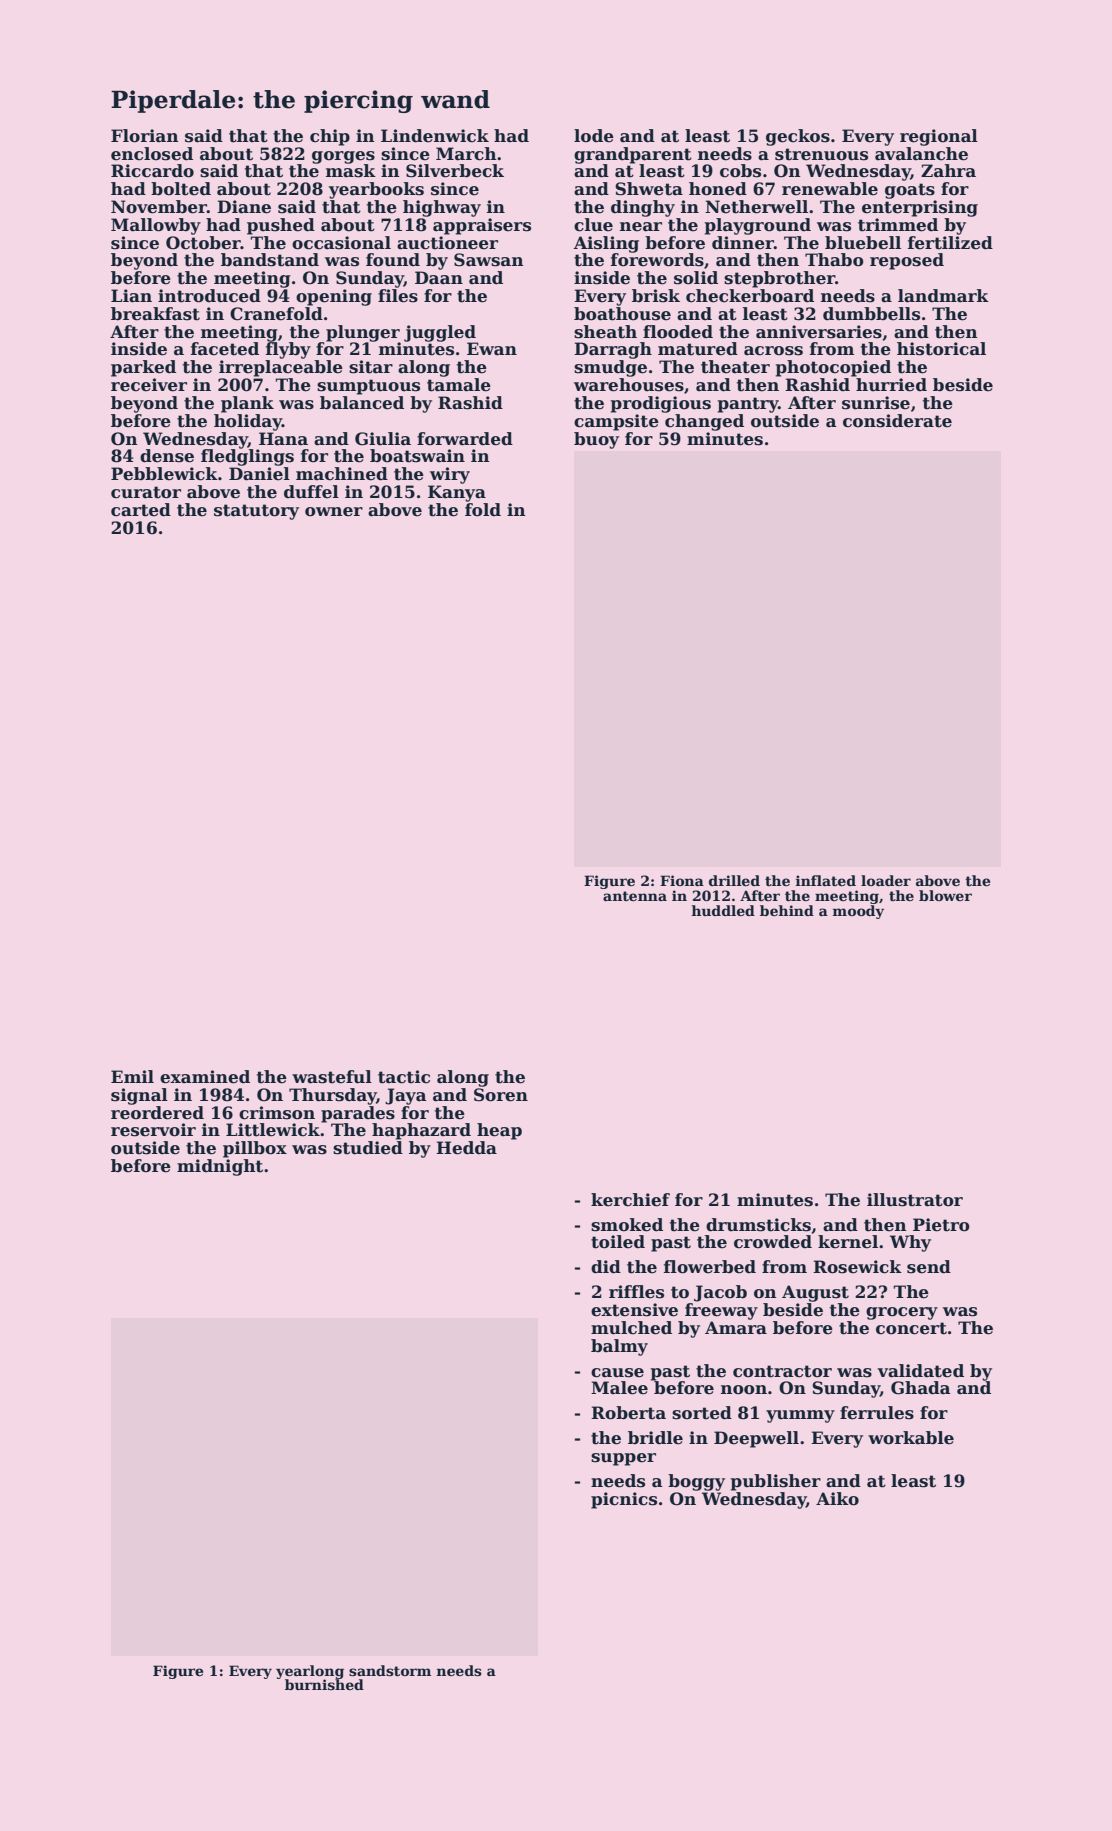 This screenshot has width=1112, height=1831. I want to click on sandstorm, so click(390, 1670).
